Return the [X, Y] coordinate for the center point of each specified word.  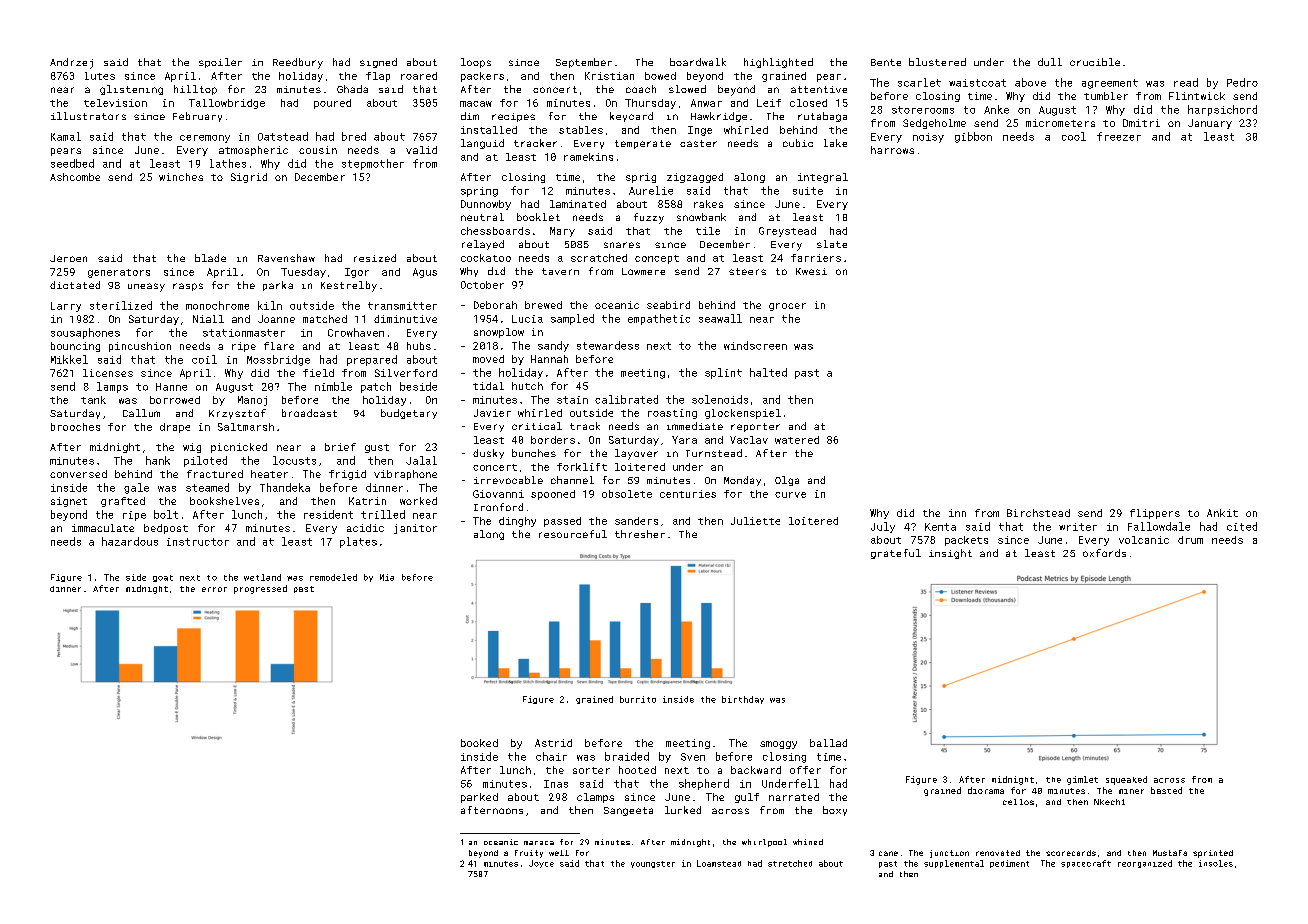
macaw [476, 104]
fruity [529, 854]
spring [479, 192]
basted [1166, 790]
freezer [1119, 136]
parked [479, 798]
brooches [75, 427]
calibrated [626, 399]
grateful [896, 554]
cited [1242, 526]
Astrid [553, 743]
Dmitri [1141, 123]
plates [358, 542]
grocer [787, 307]
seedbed [72, 163]
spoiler [220, 63]
